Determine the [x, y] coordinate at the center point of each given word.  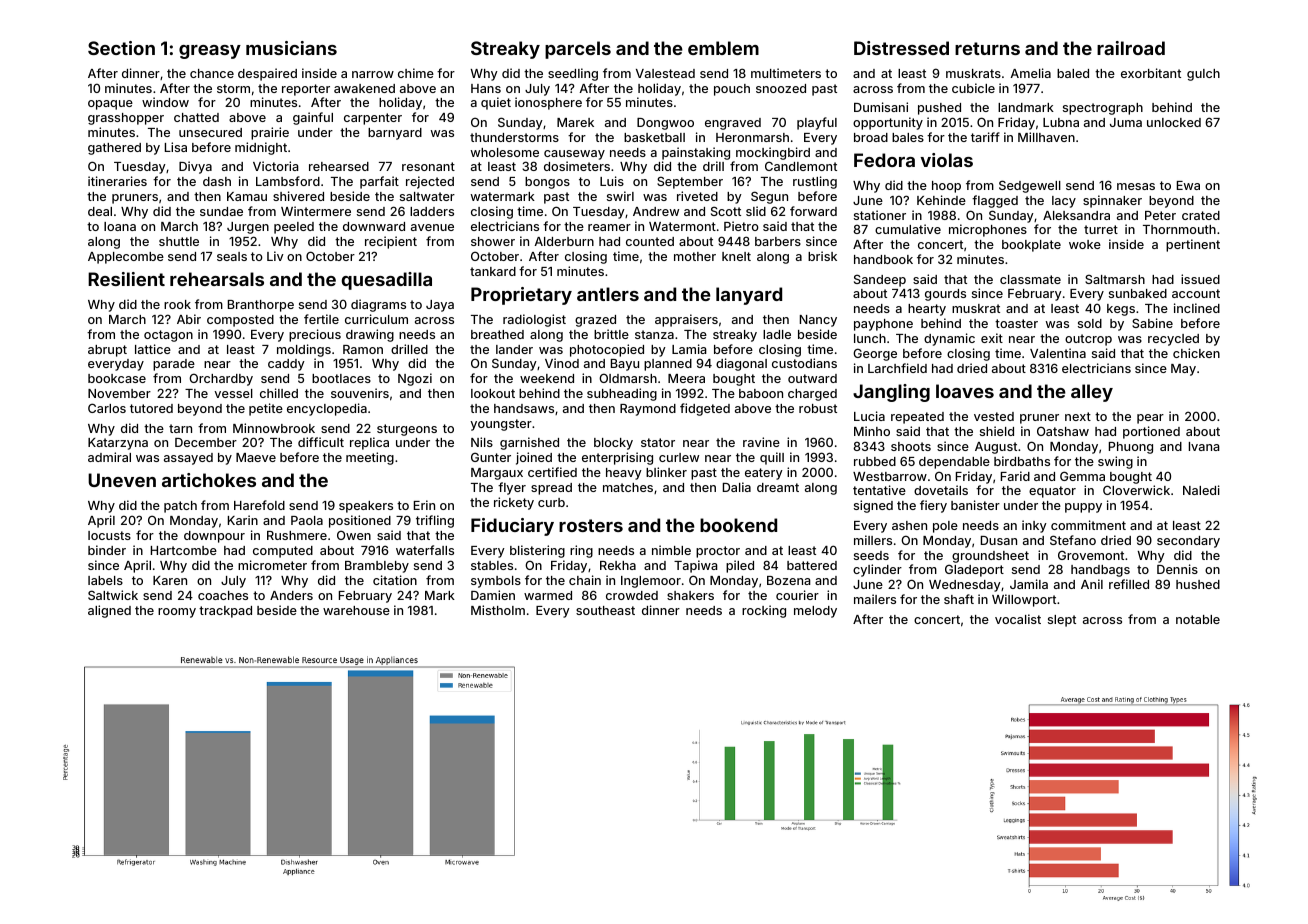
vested [994, 416]
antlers [608, 294]
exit [992, 338]
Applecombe [126, 258]
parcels [578, 50]
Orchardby [221, 379]
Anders [291, 595]
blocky [613, 444]
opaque [110, 105]
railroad [1131, 48]
